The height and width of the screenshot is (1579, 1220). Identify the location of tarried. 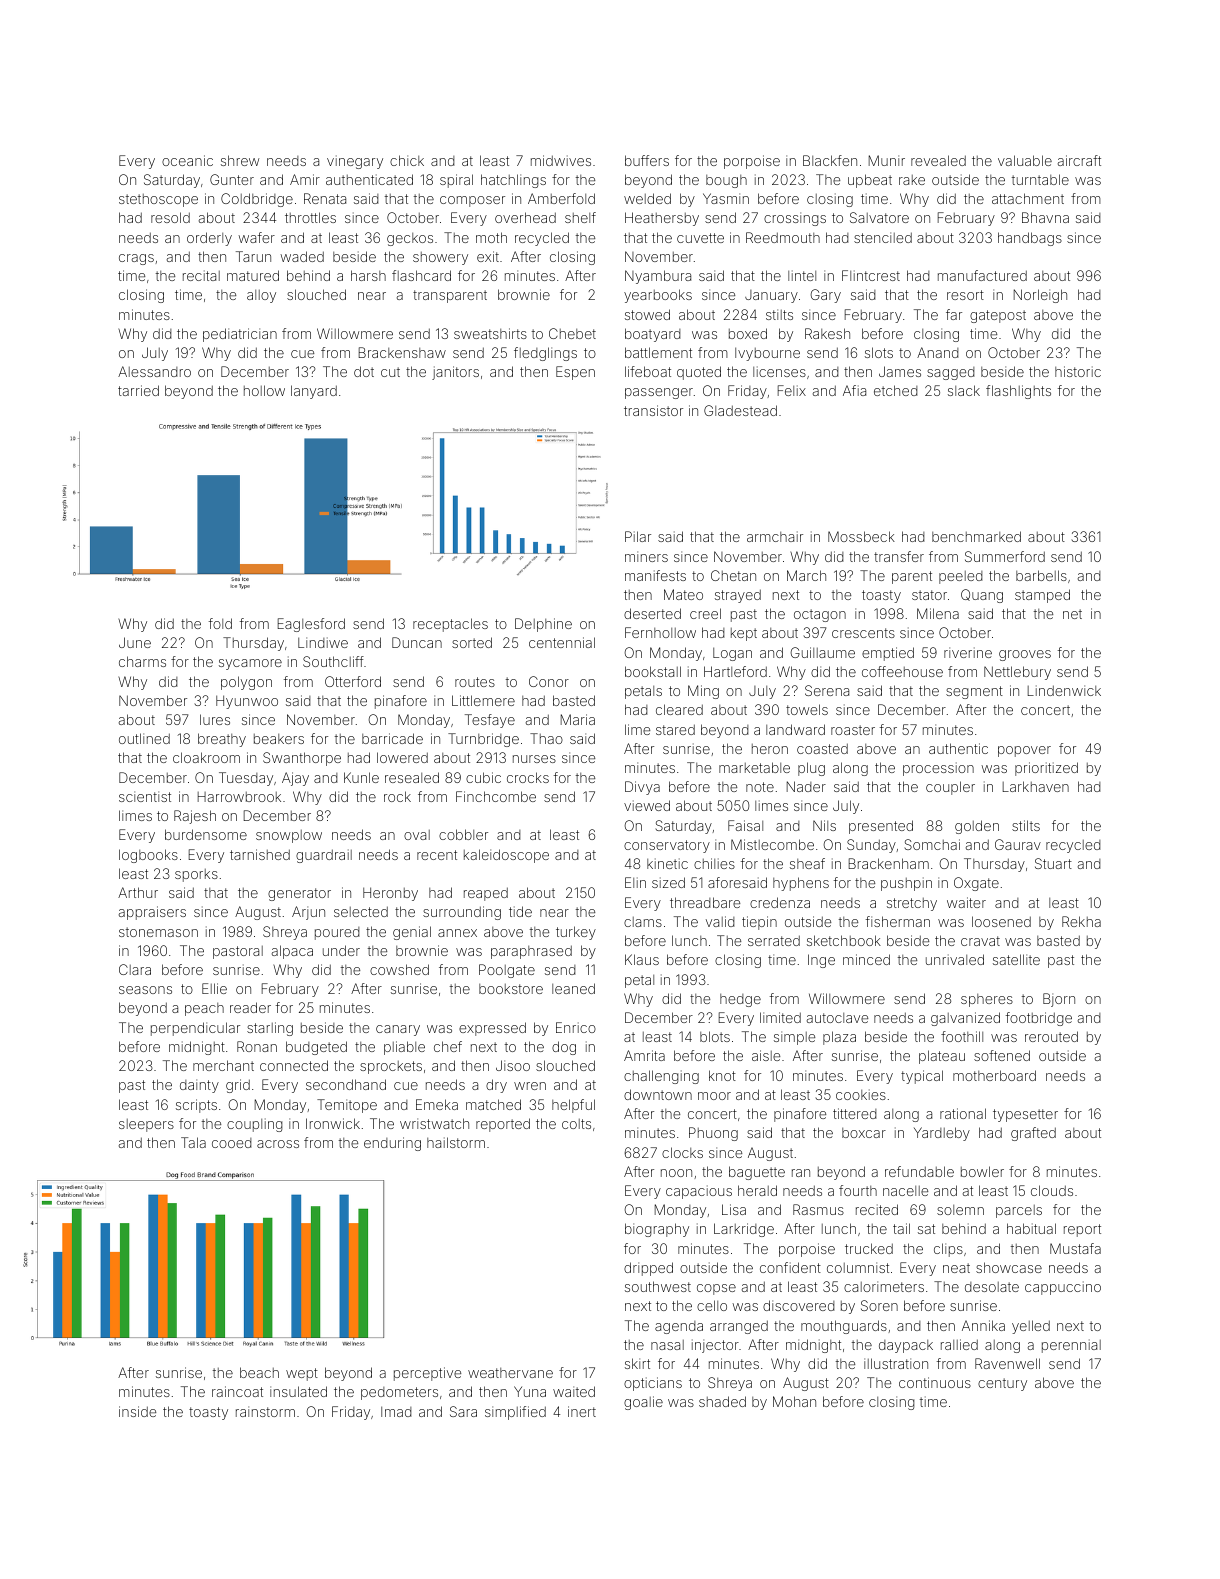
(138, 390).
